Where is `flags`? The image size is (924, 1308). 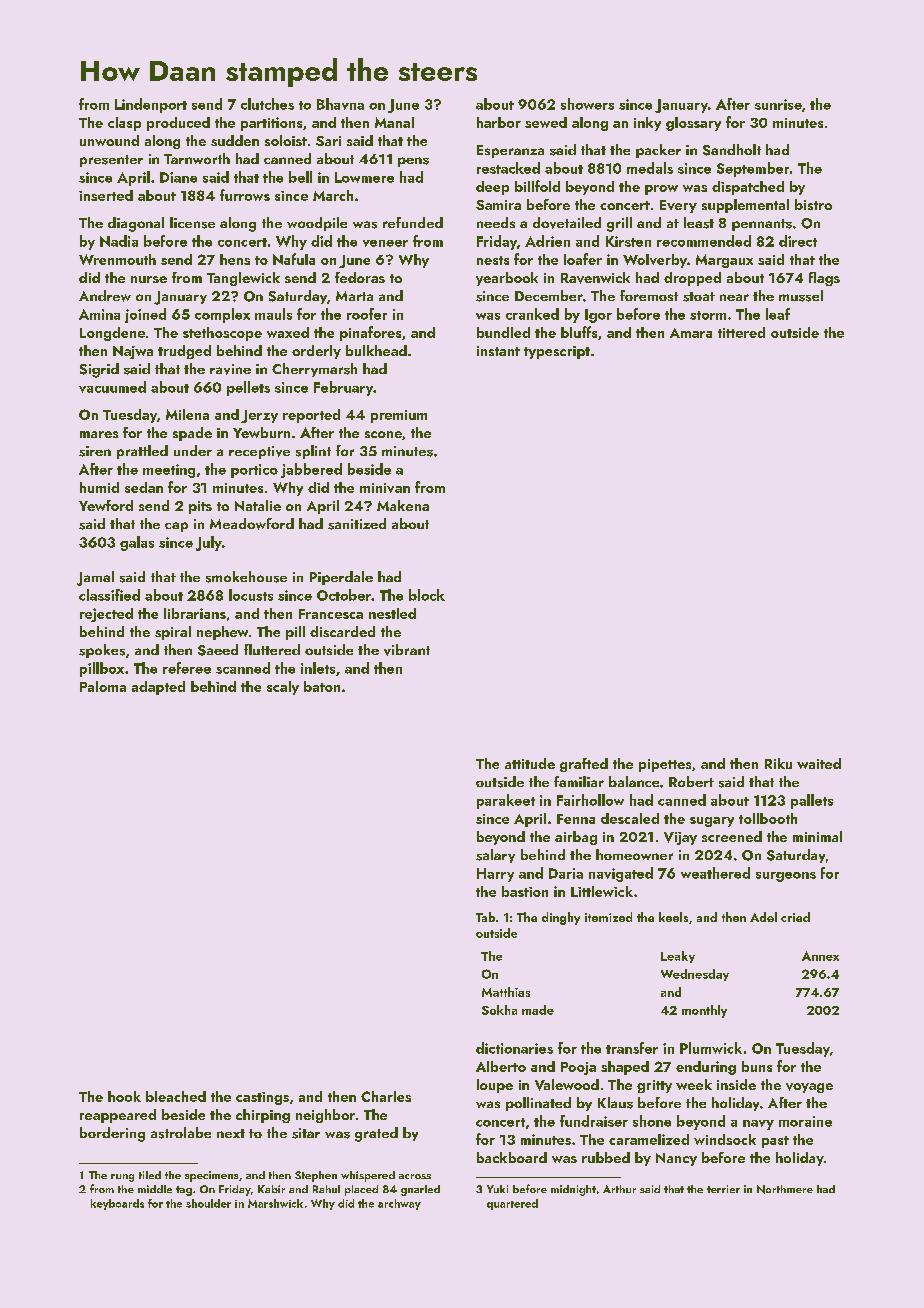
flags is located at coordinates (824, 279).
